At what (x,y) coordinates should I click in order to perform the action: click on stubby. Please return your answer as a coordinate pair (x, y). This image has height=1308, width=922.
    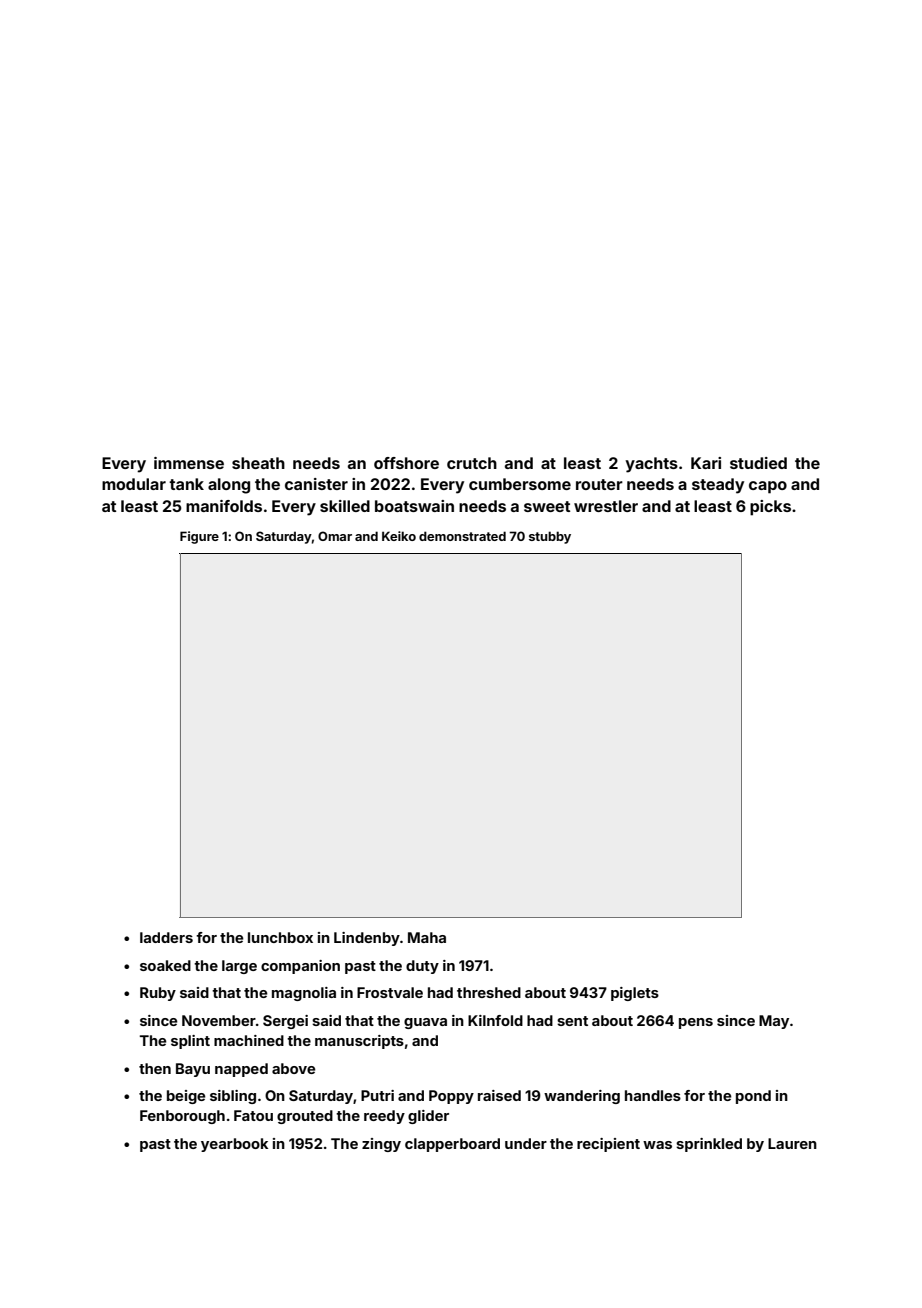
    Looking at the image, I should click on (550, 537).
